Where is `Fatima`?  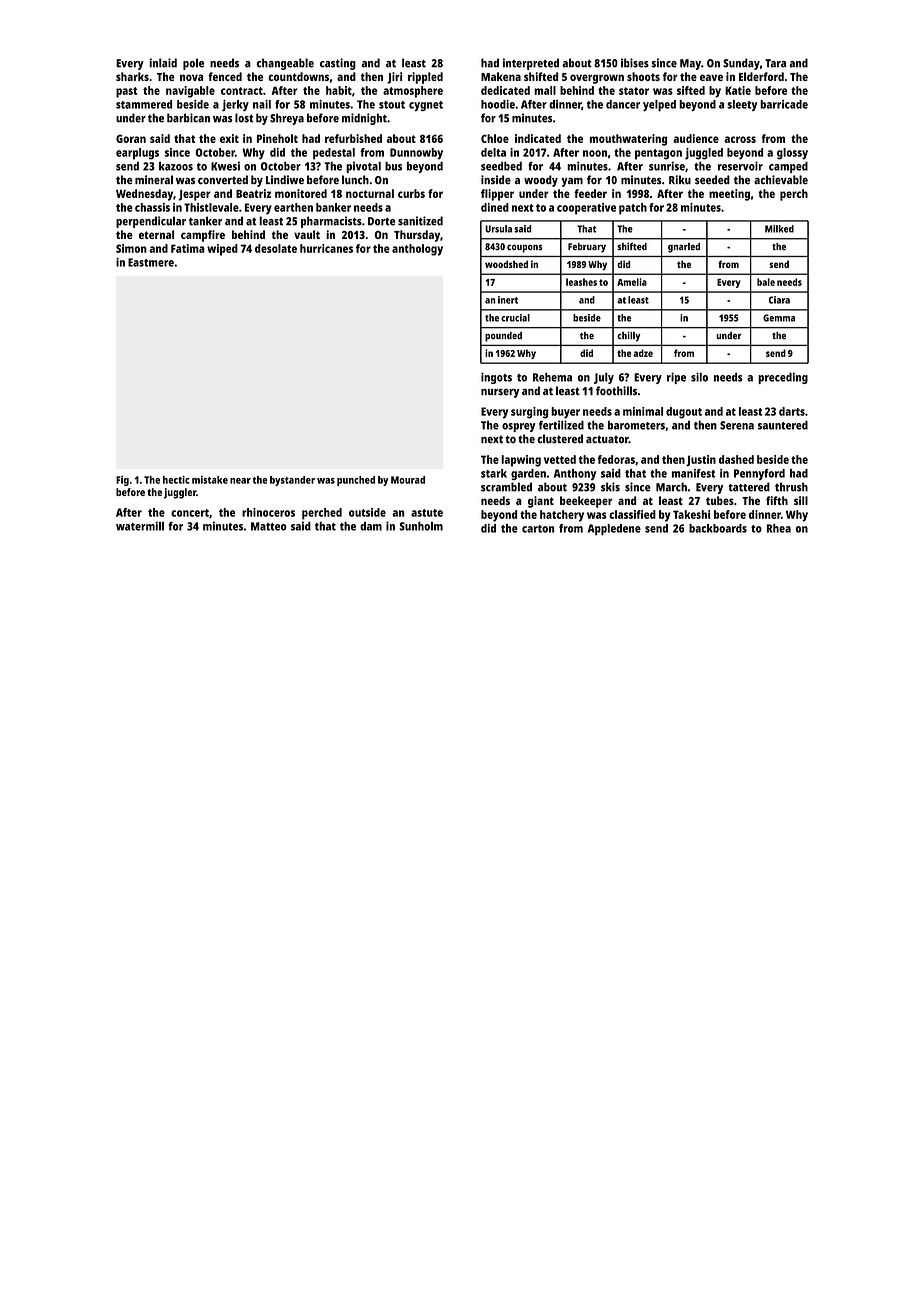
Fatima is located at coordinates (188, 248).
